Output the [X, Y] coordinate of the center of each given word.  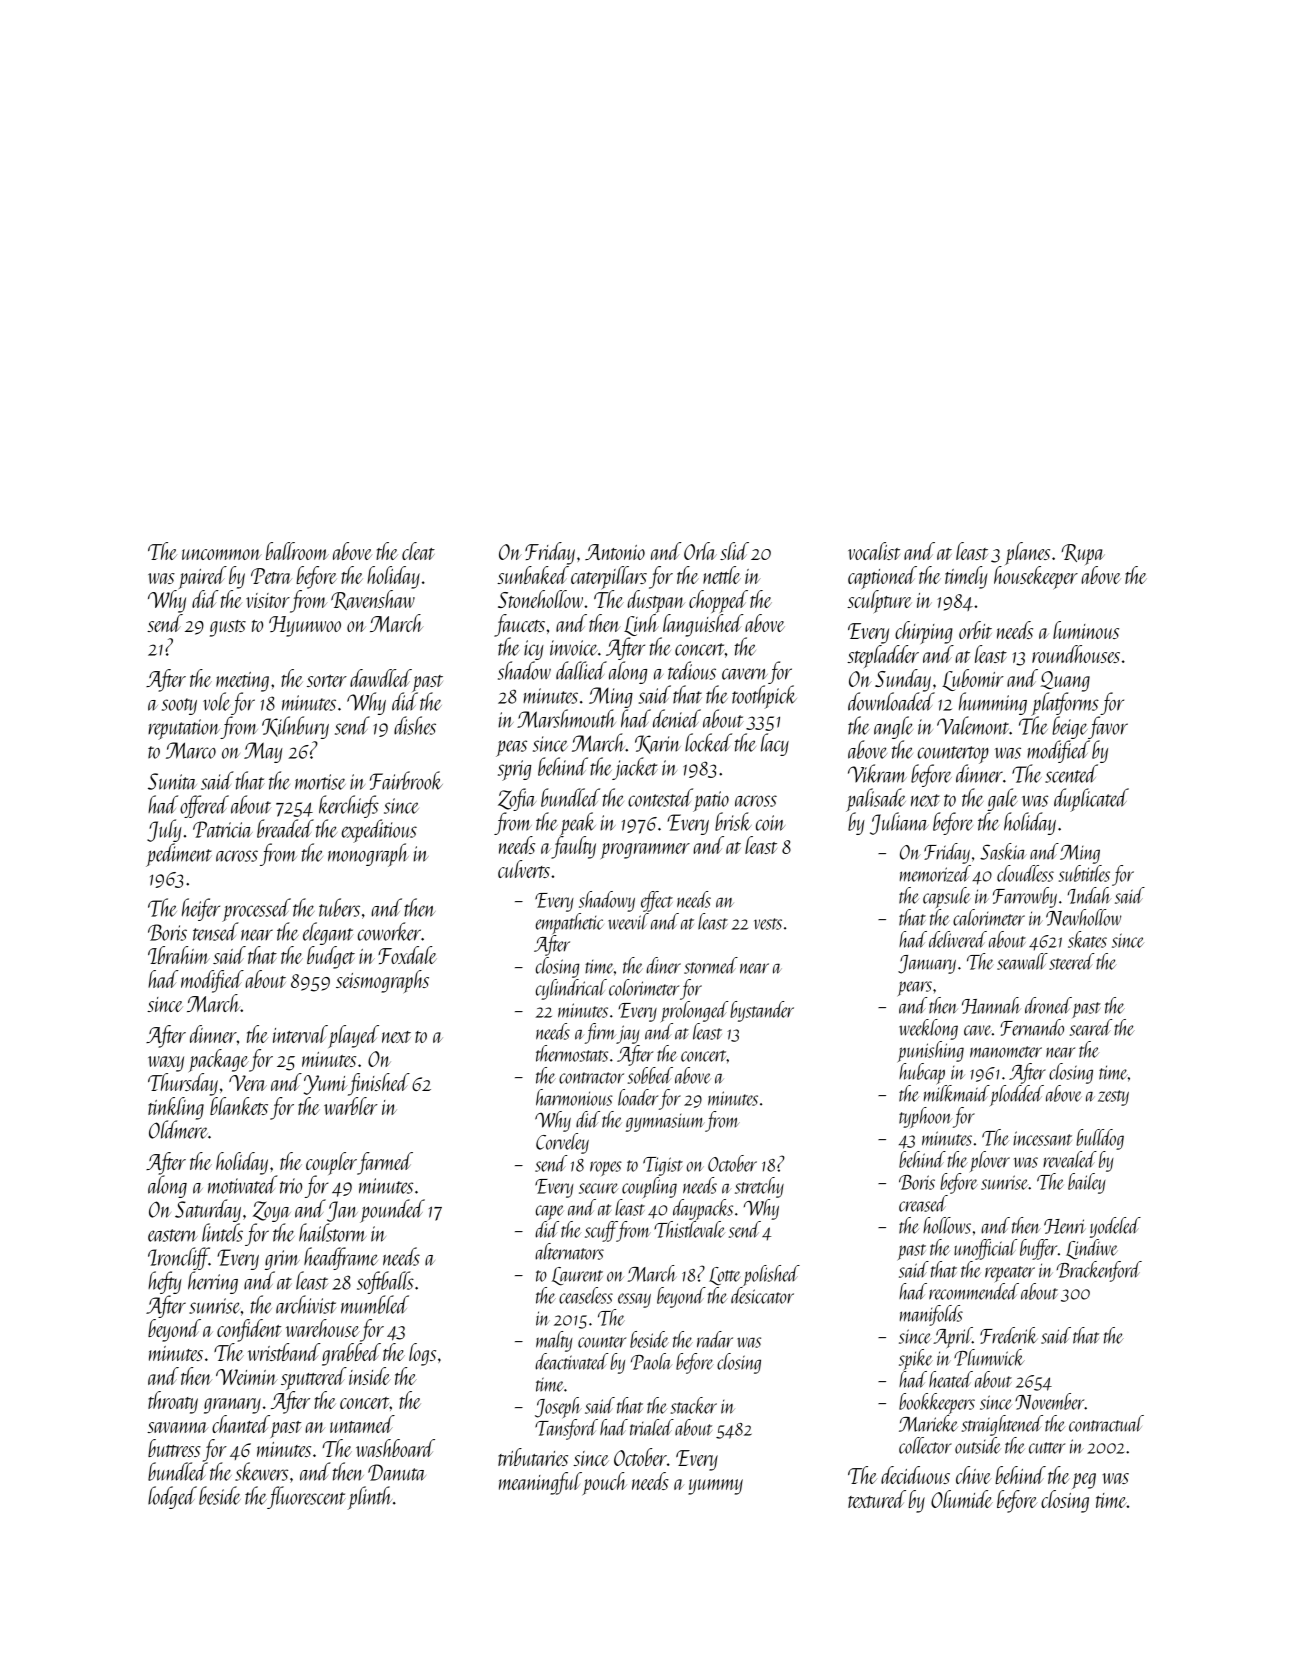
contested [660, 797]
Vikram [877, 773]
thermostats [572, 1053]
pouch [605, 1483]
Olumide [962, 1499]
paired [203, 577]
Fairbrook [406, 780]
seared [1091, 1027]
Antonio [615, 552]
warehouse [323, 1328]
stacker [694, 1405]
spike [916, 1359]
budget [331, 957]
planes [1027, 553]
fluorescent [306, 1497]
